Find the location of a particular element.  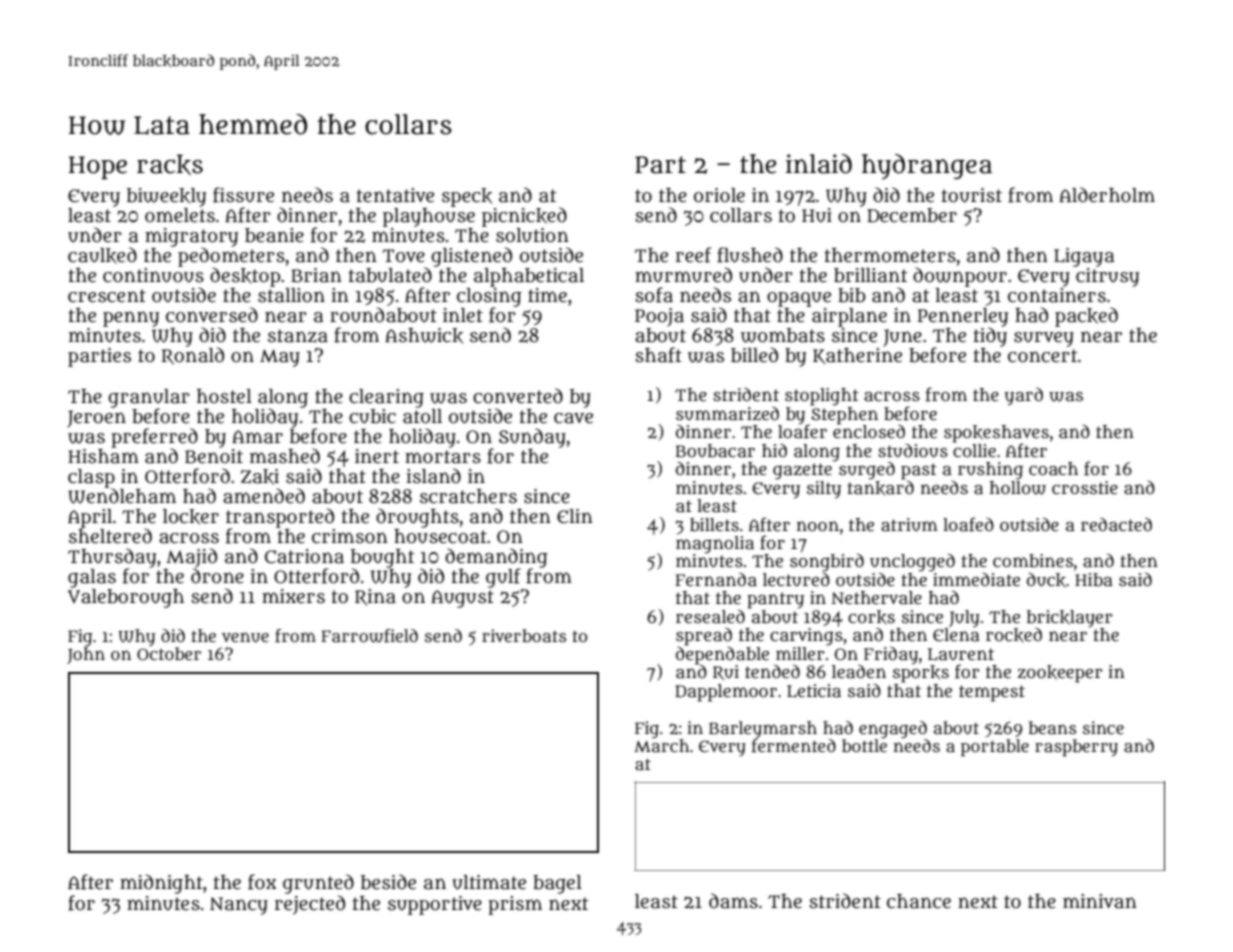

Hisham is located at coordinates (103, 456).
